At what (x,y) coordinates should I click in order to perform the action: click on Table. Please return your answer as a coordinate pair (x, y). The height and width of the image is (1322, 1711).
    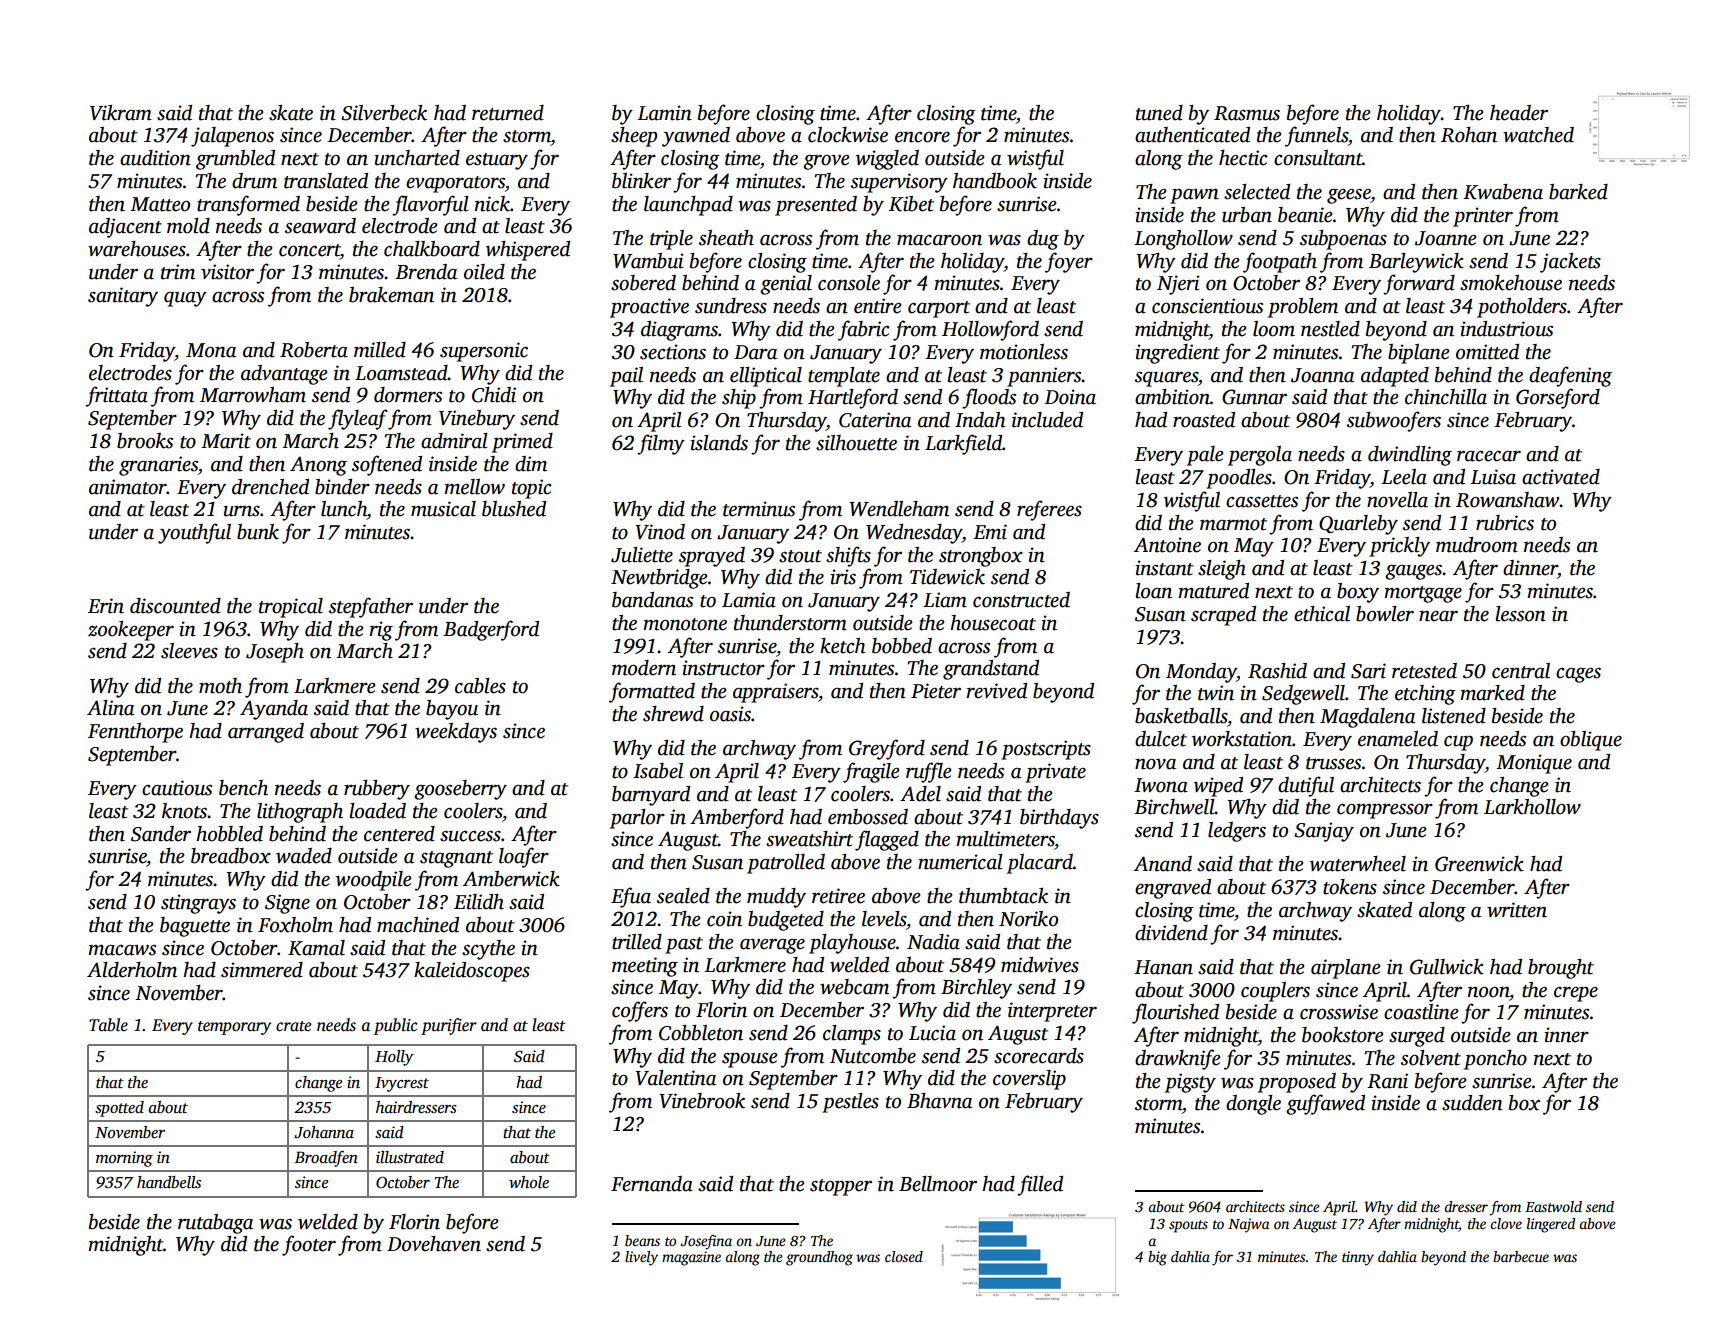
    Looking at the image, I should click on (108, 1025).
